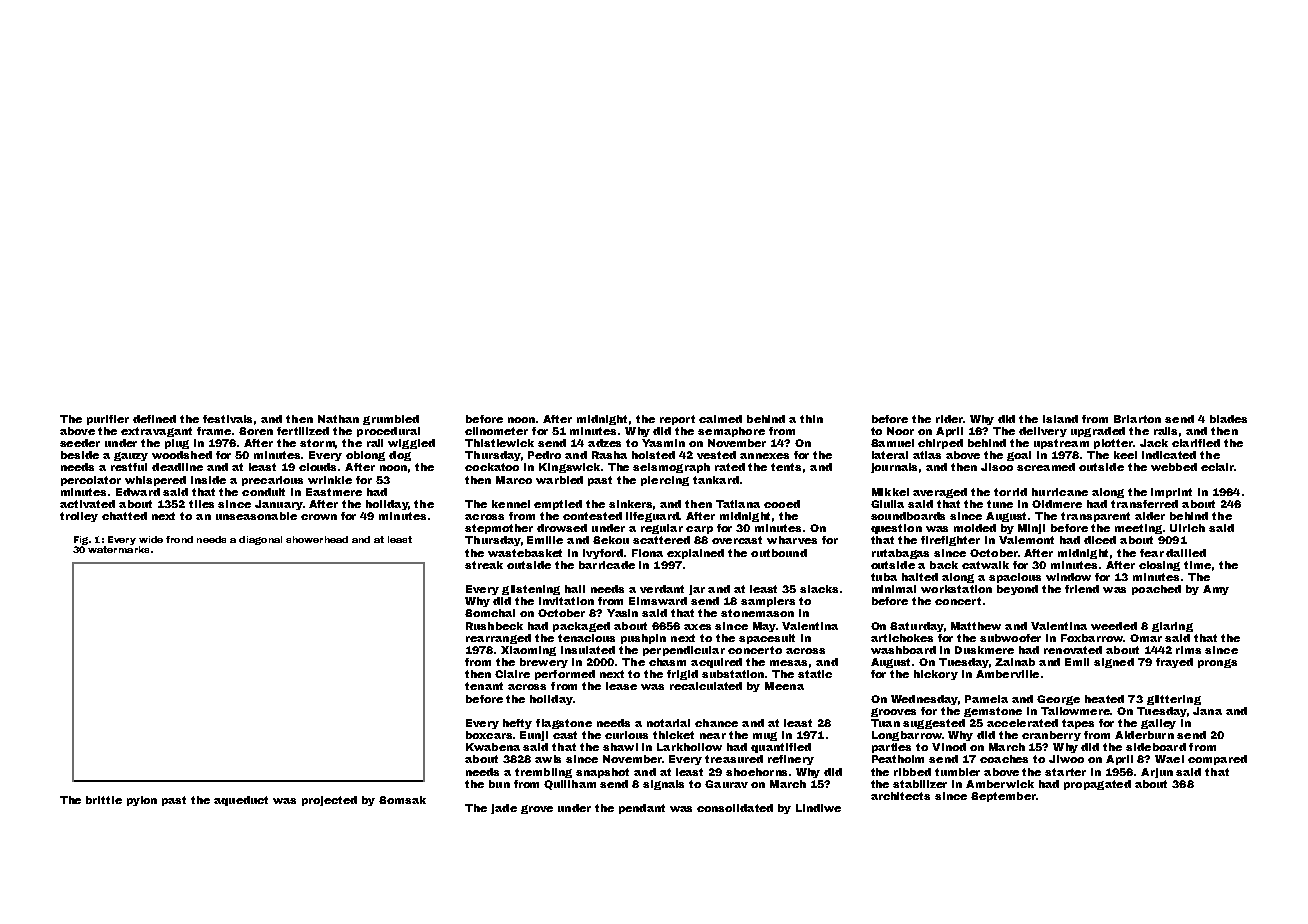  I want to click on watermarks, so click(118, 549).
